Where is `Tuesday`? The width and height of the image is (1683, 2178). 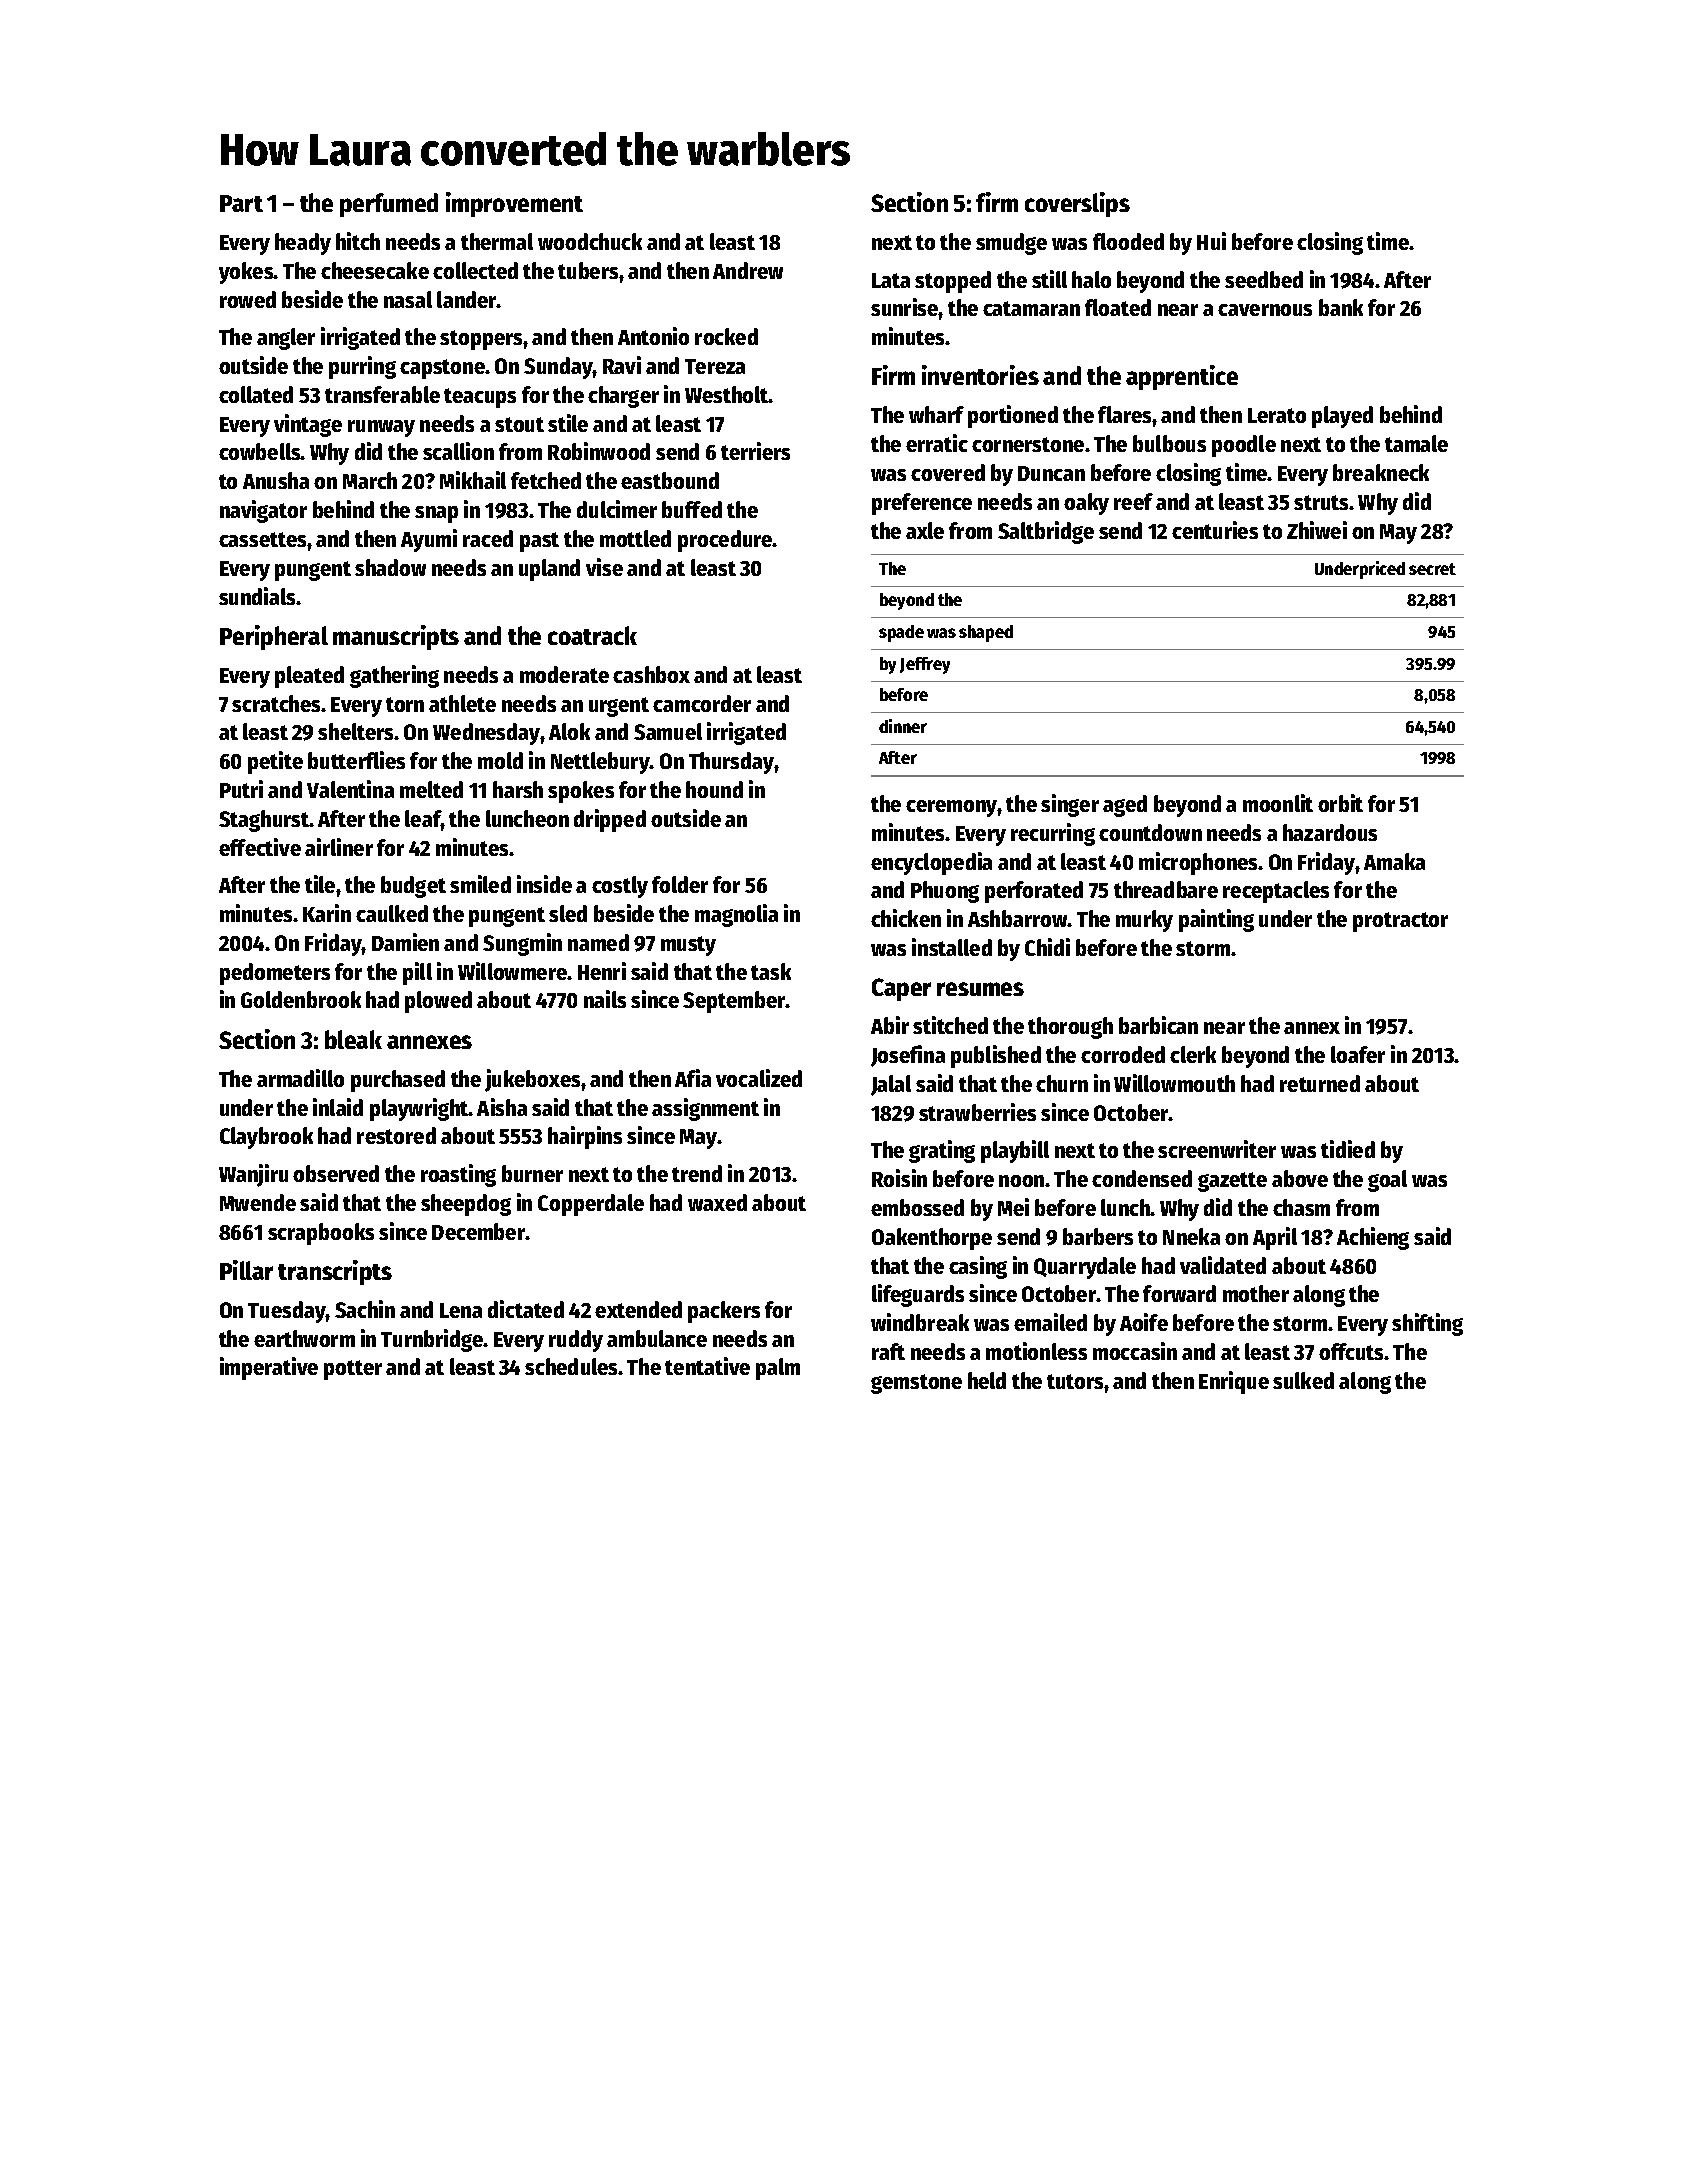 Tuesday is located at coordinates (287, 1312).
